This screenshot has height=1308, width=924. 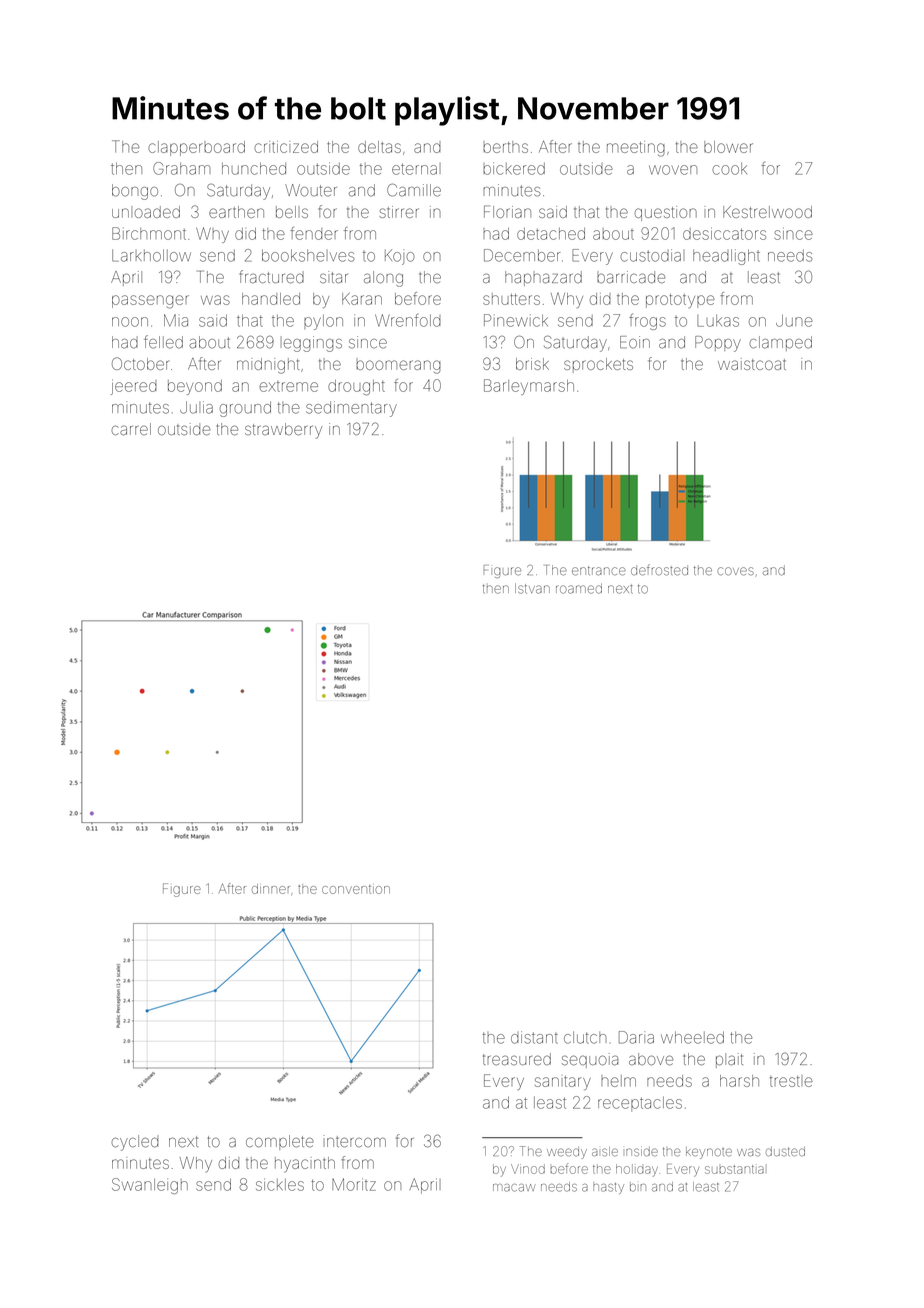 I want to click on coves, so click(x=735, y=571).
